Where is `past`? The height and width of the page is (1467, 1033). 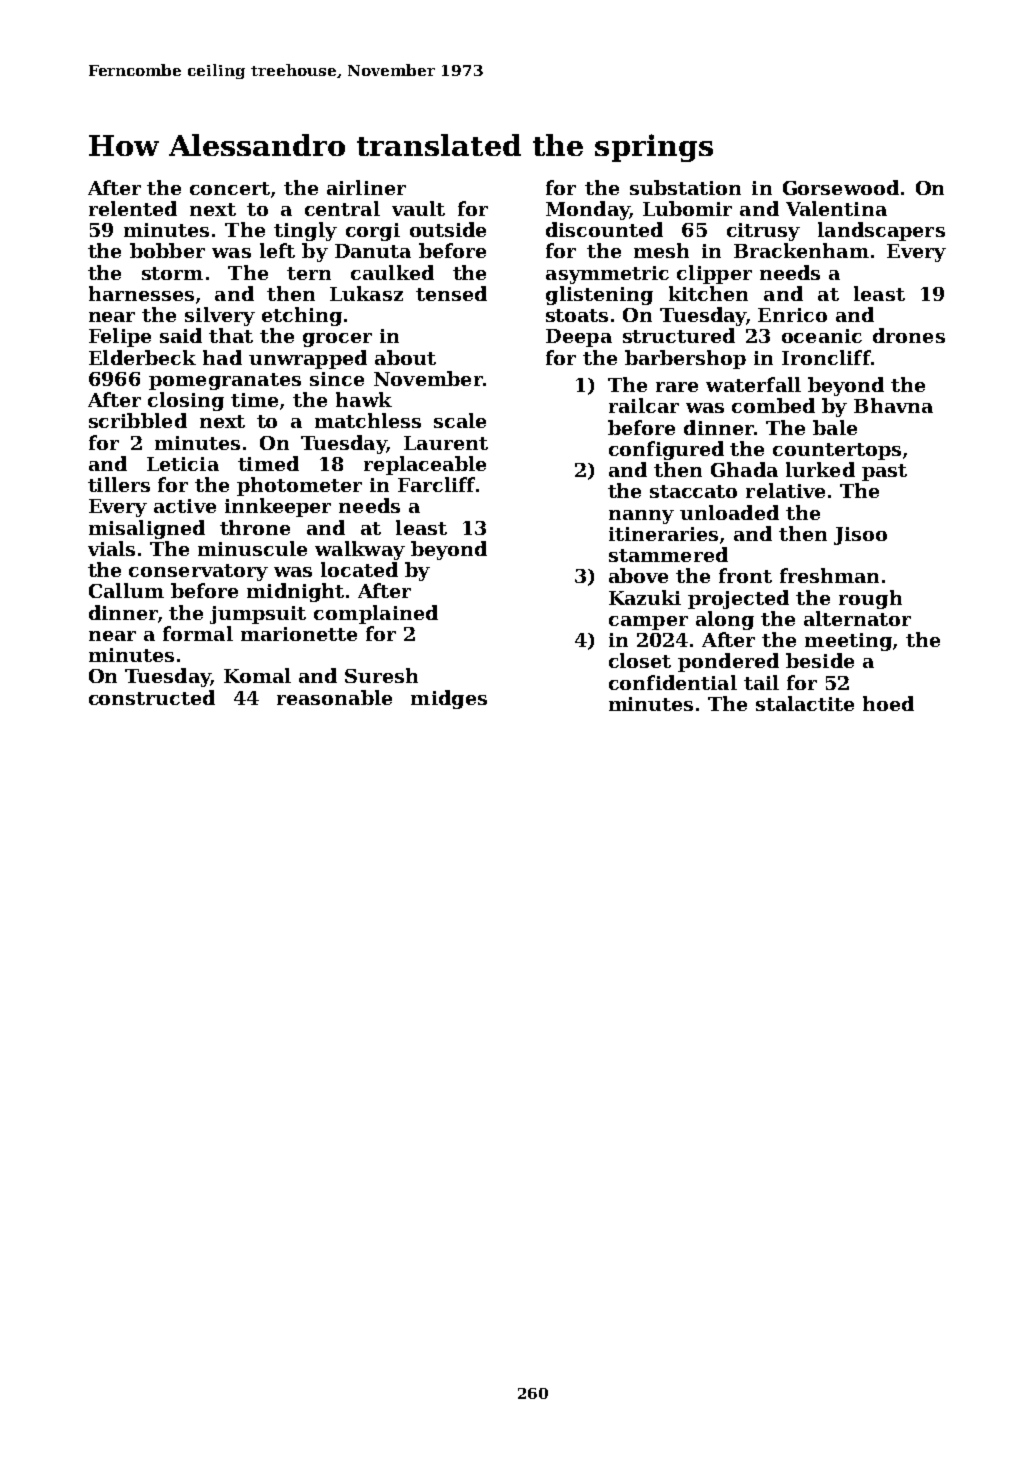
past is located at coordinates (884, 472).
